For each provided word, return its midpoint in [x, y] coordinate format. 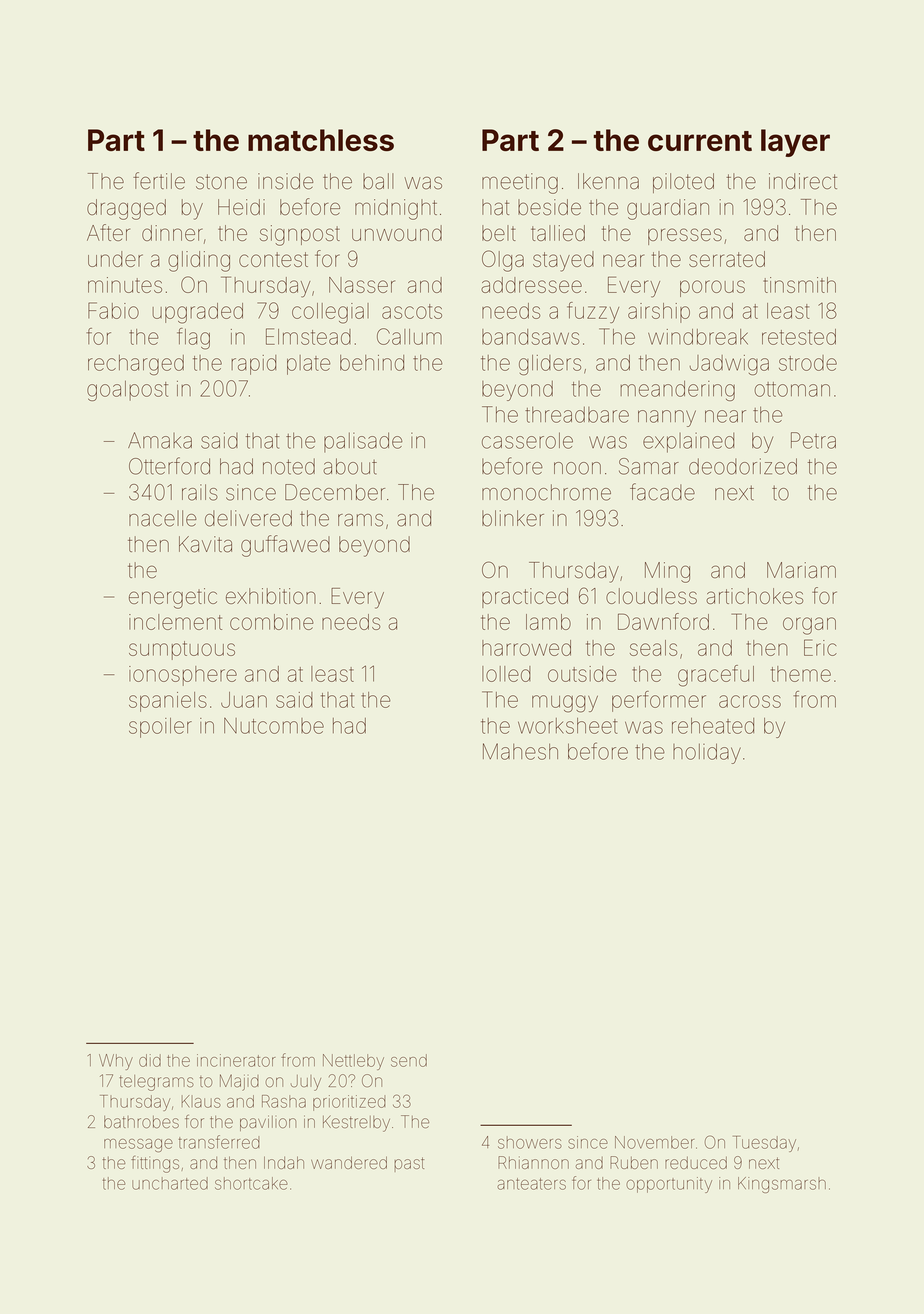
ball [378, 181]
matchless [321, 140]
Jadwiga [729, 365]
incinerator [236, 1060]
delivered [248, 518]
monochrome [546, 492]
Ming [667, 572]
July [306, 1083]
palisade [363, 442]
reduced [696, 1163]
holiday [707, 753]
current [700, 141]
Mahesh [520, 751]
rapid [253, 365]
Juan [244, 700]
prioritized [349, 1103]
